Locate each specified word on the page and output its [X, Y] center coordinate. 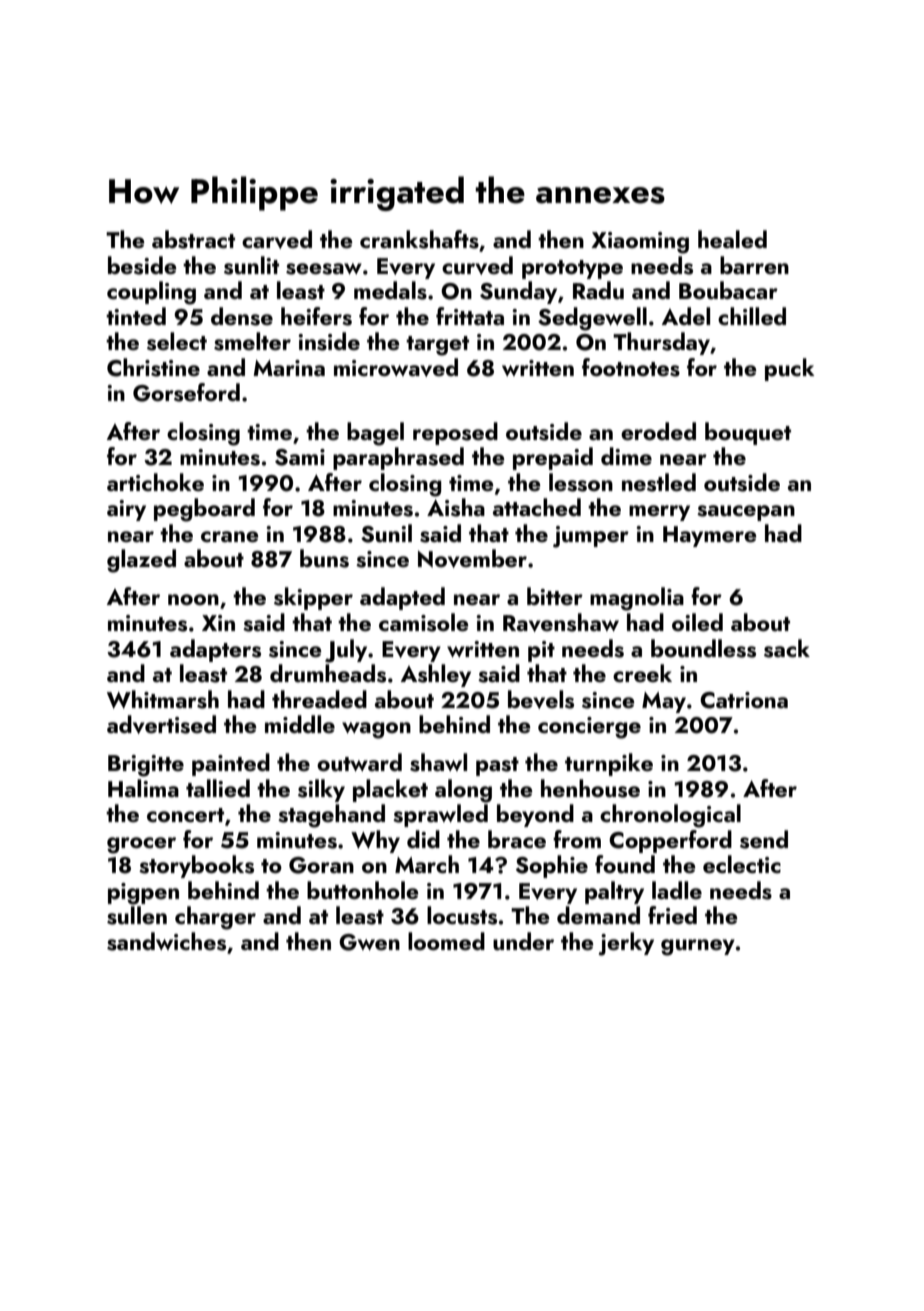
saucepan [746, 513]
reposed [455, 433]
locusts [462, 915]
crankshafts [419, 239]
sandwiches [166, 941]
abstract [193, 239]
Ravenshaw [561, 622]
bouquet [748, 433]
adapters [215, 650]
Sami [300, 457]
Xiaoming [640, 243]
